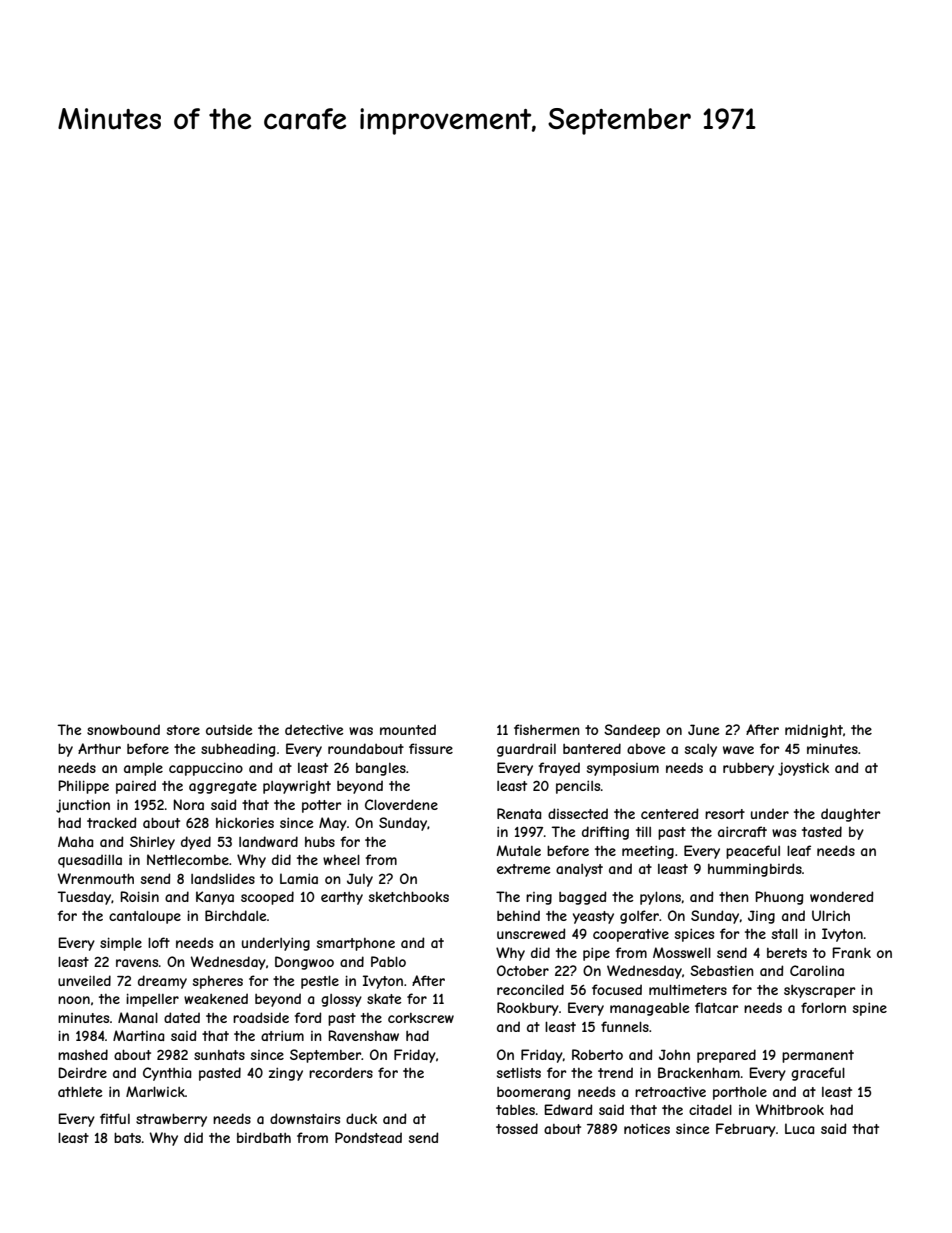 The image size is (952, 1233). I want to click on Maha, so click(75, 841).
